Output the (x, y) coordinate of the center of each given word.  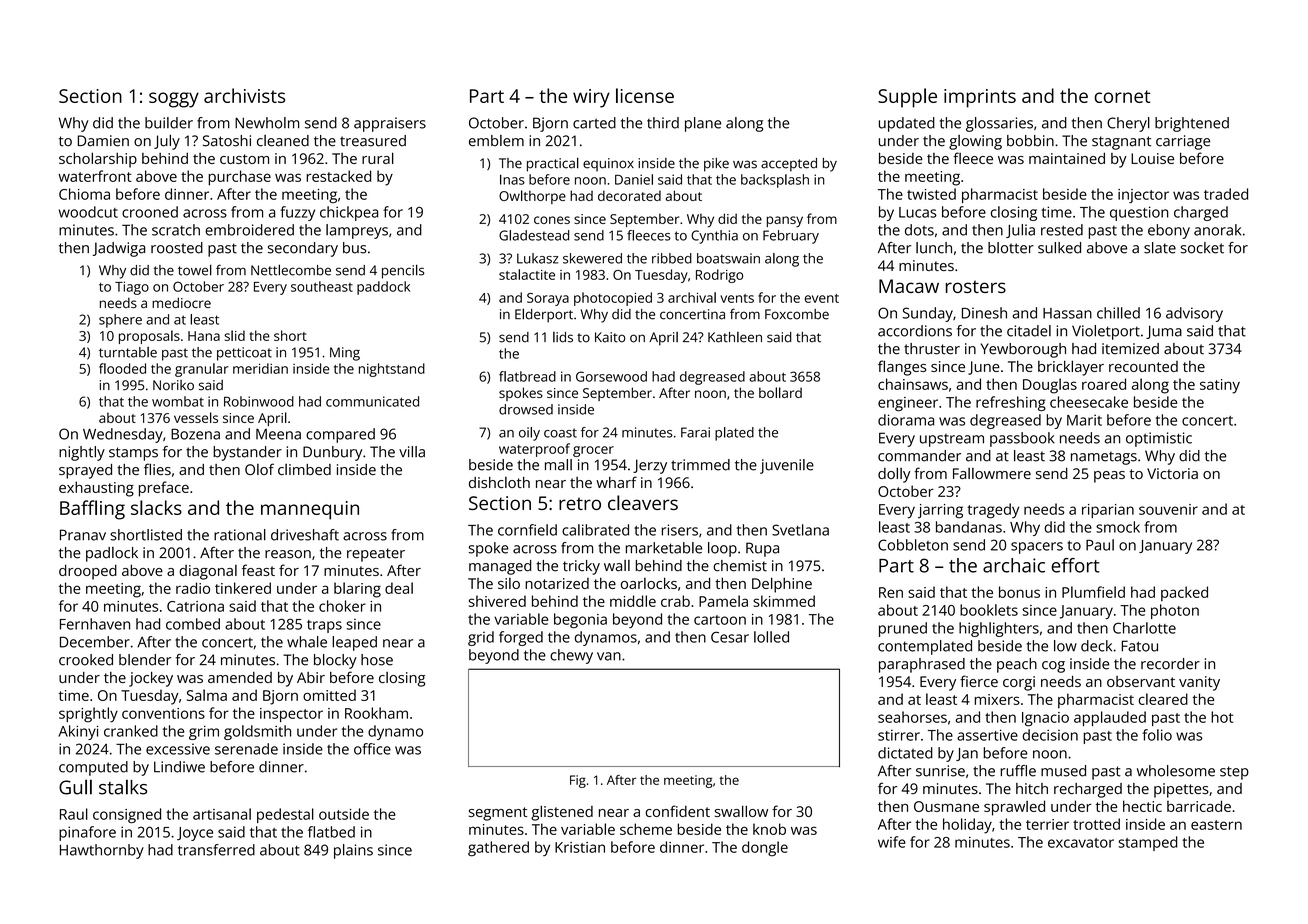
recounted (1143, 366)
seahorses (912, 717)
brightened (1192, 124)
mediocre (181, 302)
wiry (591, 98)
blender (145, 660)
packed (1184, 593)
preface (164, 489)
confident (678, 811)
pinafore (87, 833)
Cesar (730, 637)
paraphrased (922, 665)
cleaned (283, 141)
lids (563, 337)
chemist (740, 566)
